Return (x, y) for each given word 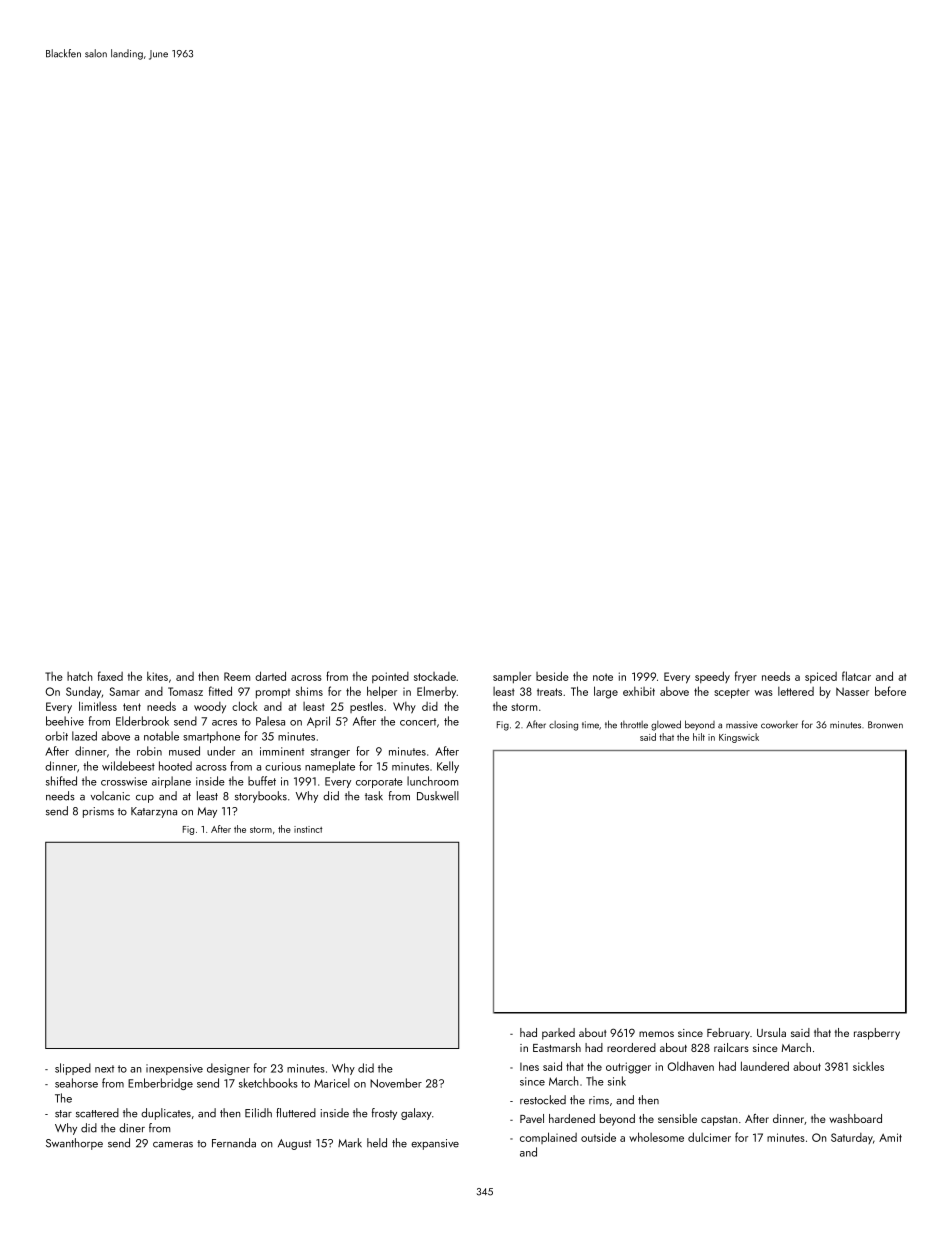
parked (558, 1034)
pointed (390, 677)
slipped (73, 1069)
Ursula (771, 1032)
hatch (80, 676)
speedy (712, 677)
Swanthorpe (74, 1144)
